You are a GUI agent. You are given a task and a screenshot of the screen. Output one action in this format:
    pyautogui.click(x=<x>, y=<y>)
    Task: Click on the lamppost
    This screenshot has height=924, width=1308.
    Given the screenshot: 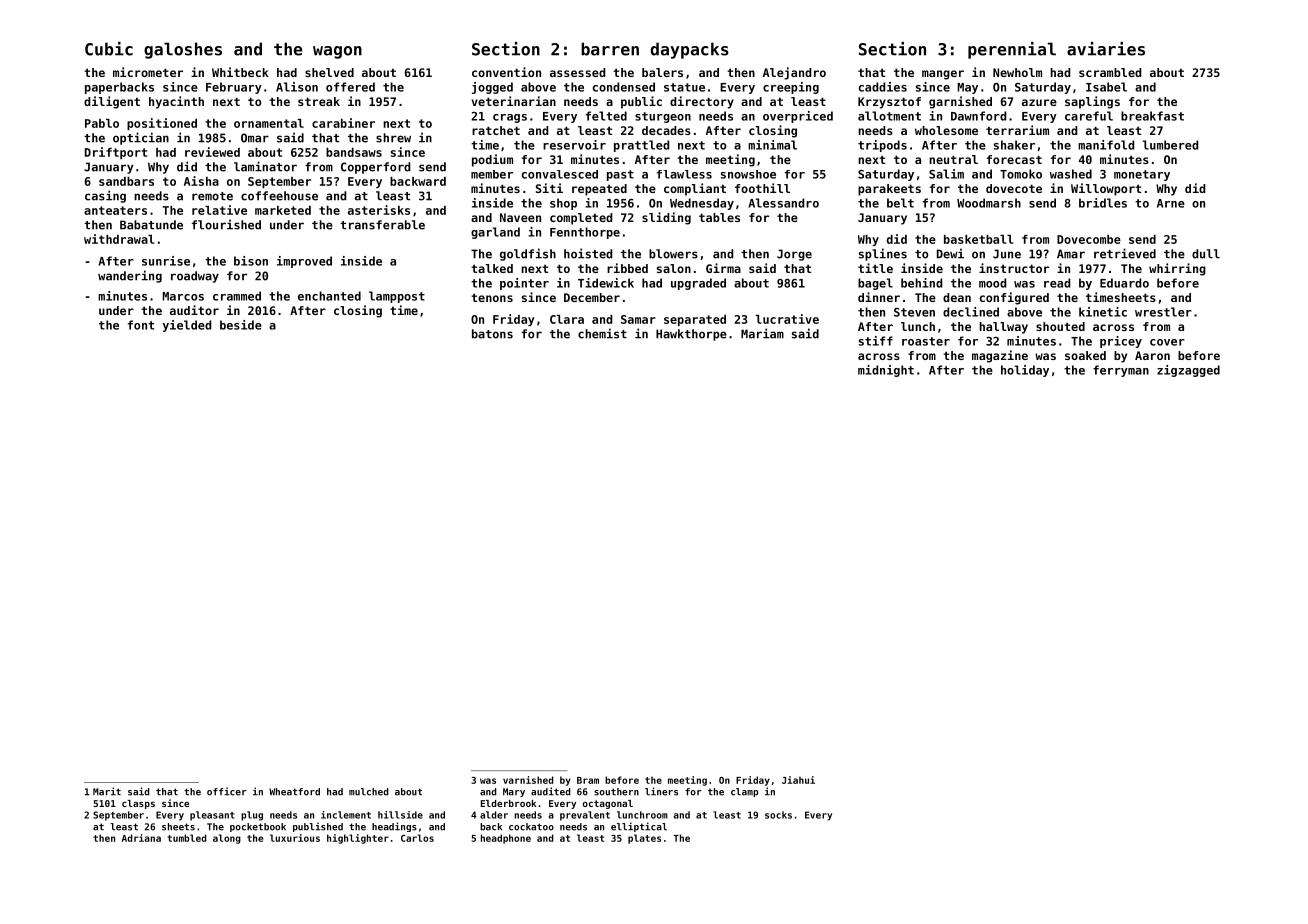 What is the action you would take?
    pyautogui.click(x=397, y=297)
